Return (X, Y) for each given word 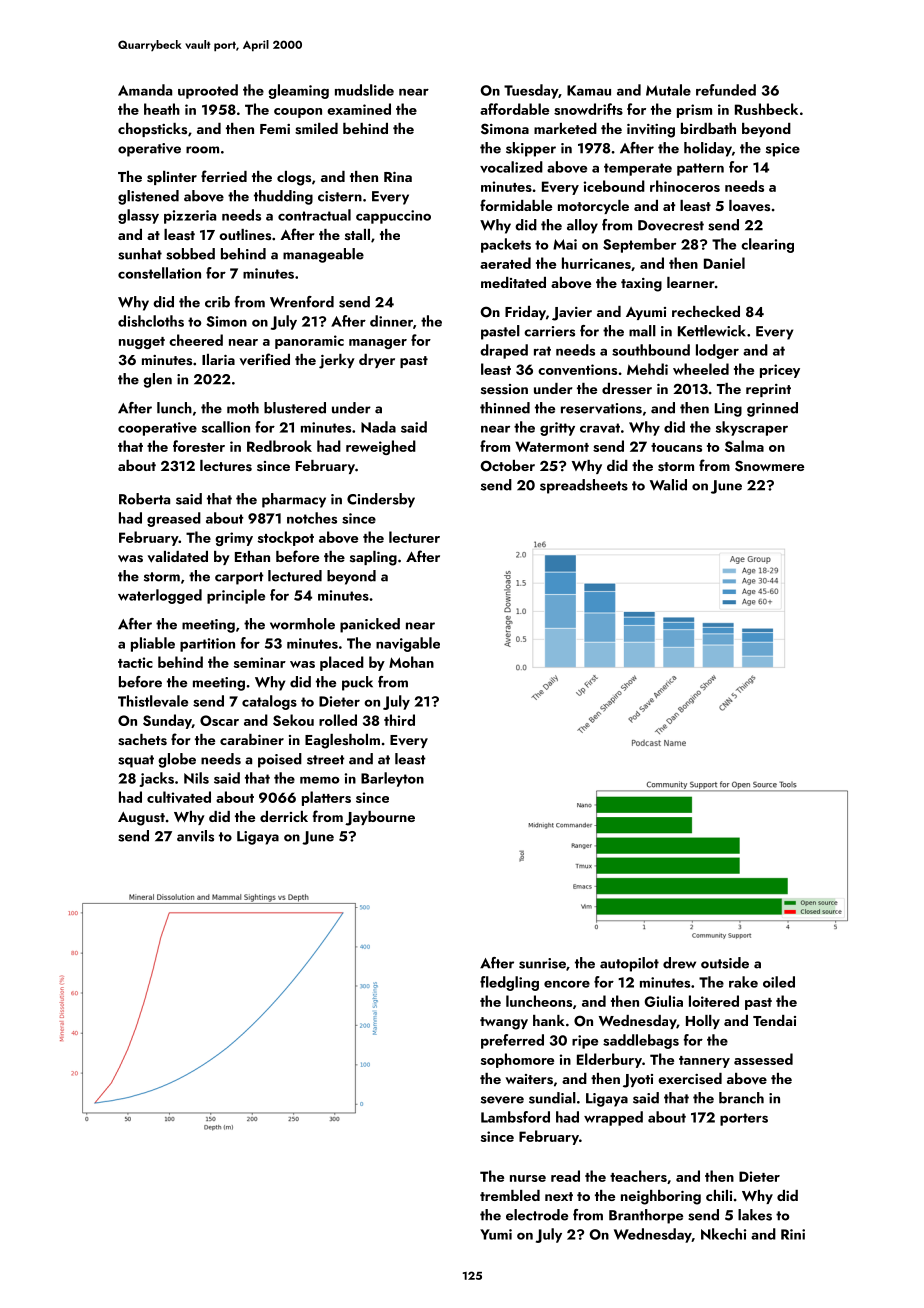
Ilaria (218, 359)
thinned (505, 408)
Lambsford (515, 1117)
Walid (668, 485)
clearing (767, 245)
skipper (531, 149)
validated (178, 557)
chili (719, 1195)
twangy (504, 1023)
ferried (224, 176)
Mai (565, 244)
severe (502, 1100)
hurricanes (596, 263)
